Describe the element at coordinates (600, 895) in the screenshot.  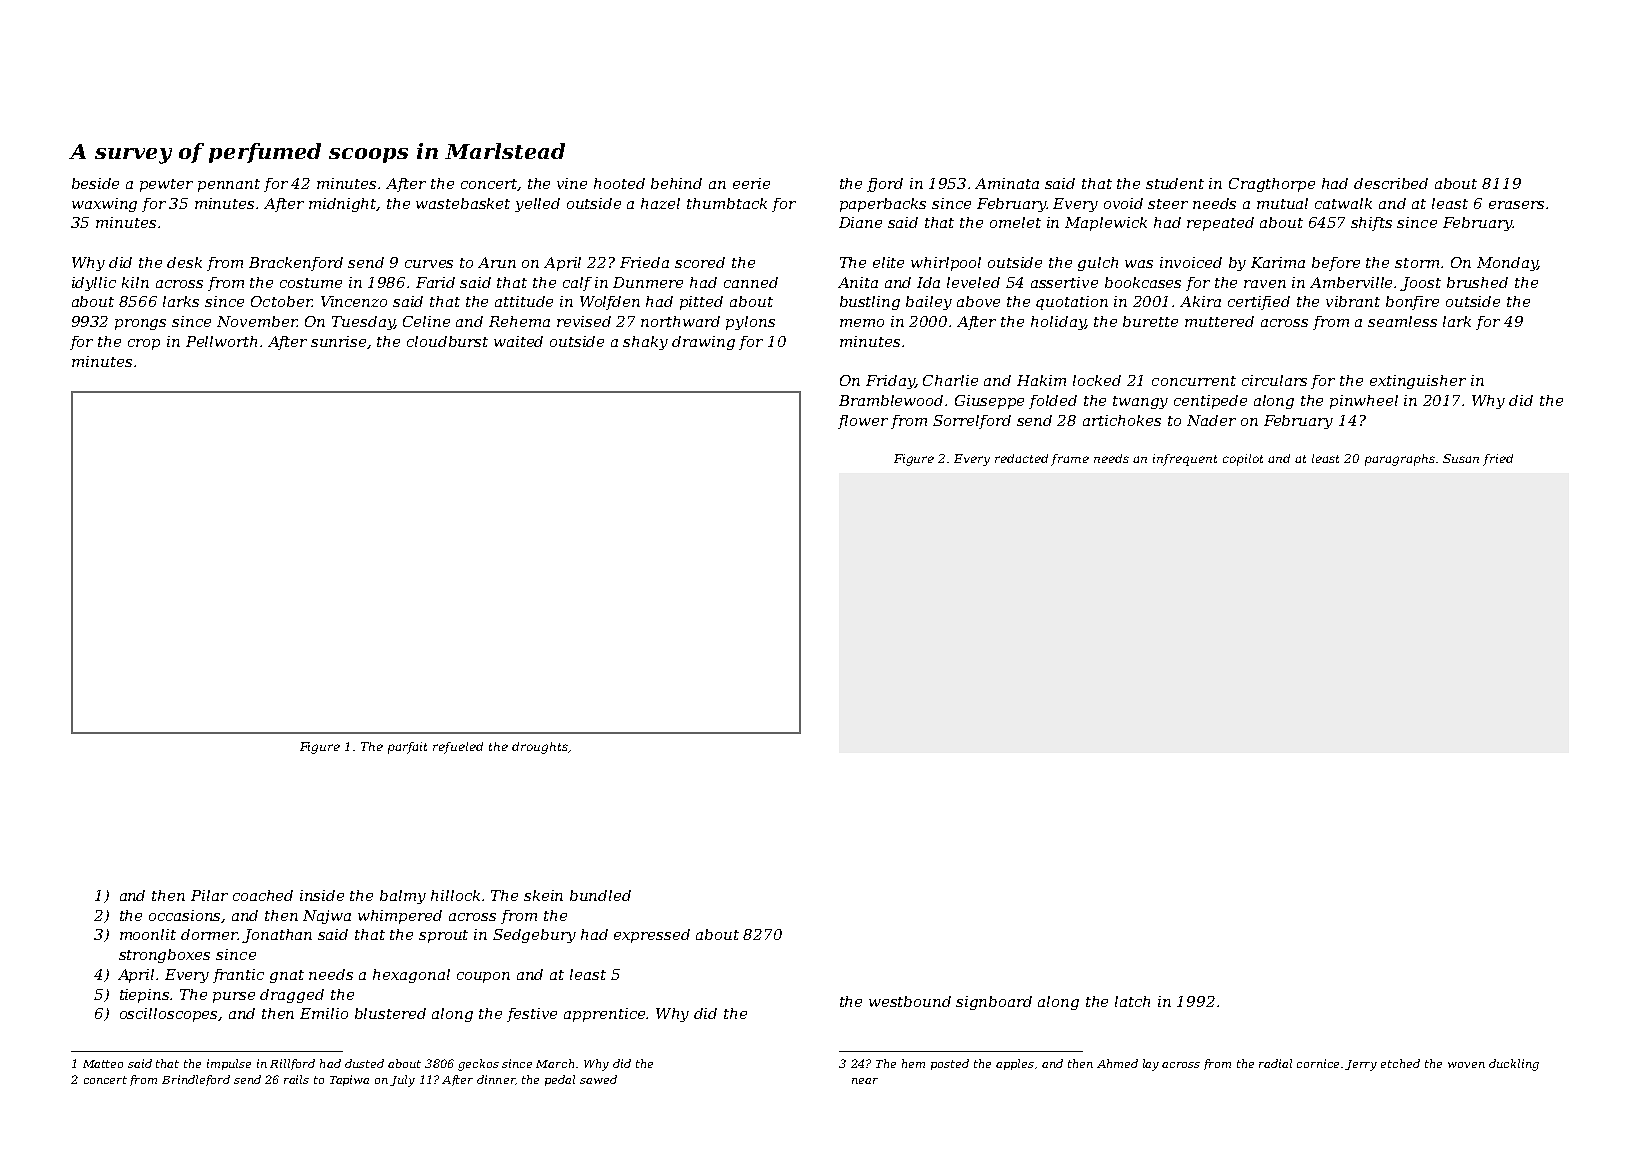
I see `bundled` at that location.
